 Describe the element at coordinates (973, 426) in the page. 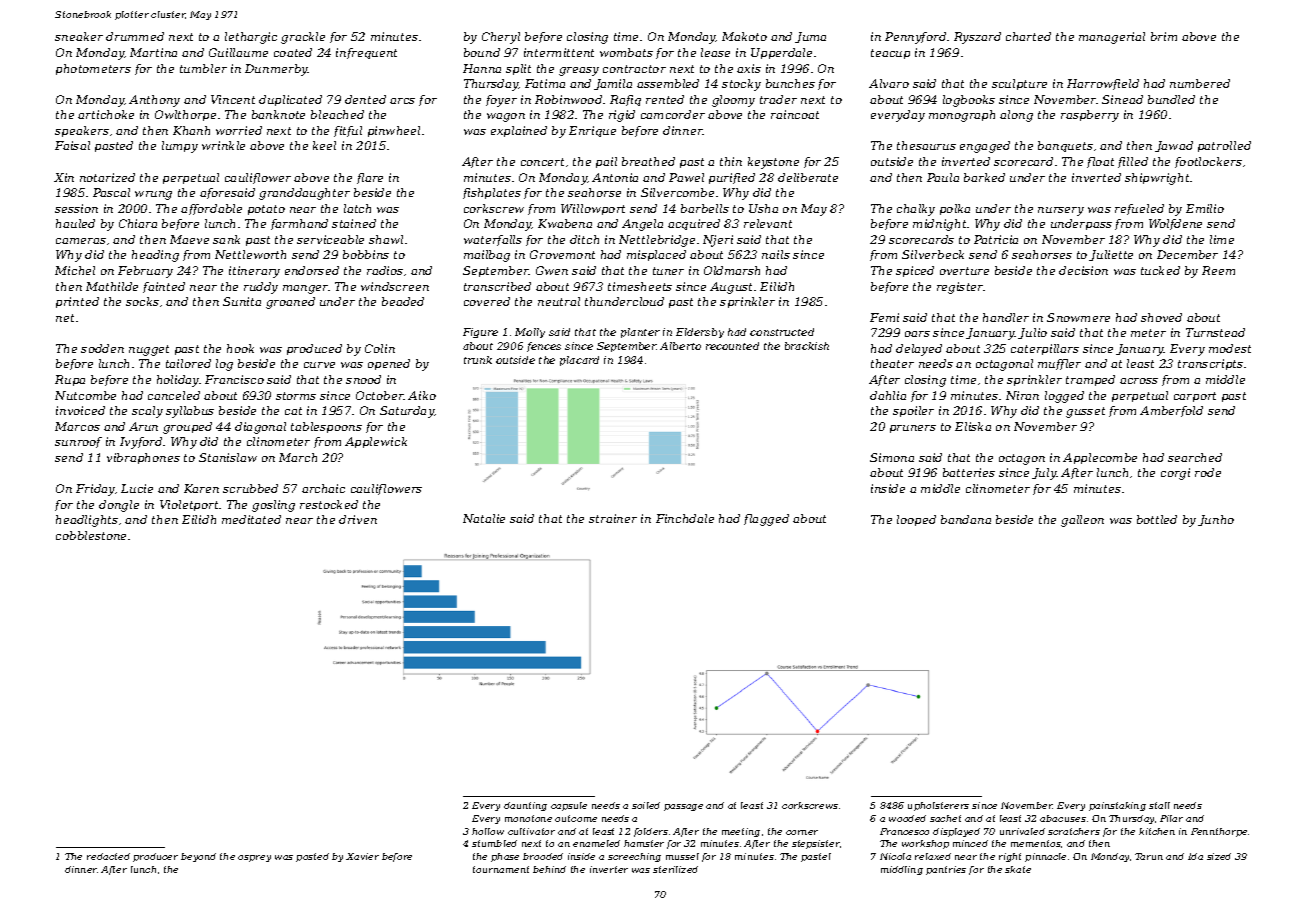

I see `Eliska` at that location.
